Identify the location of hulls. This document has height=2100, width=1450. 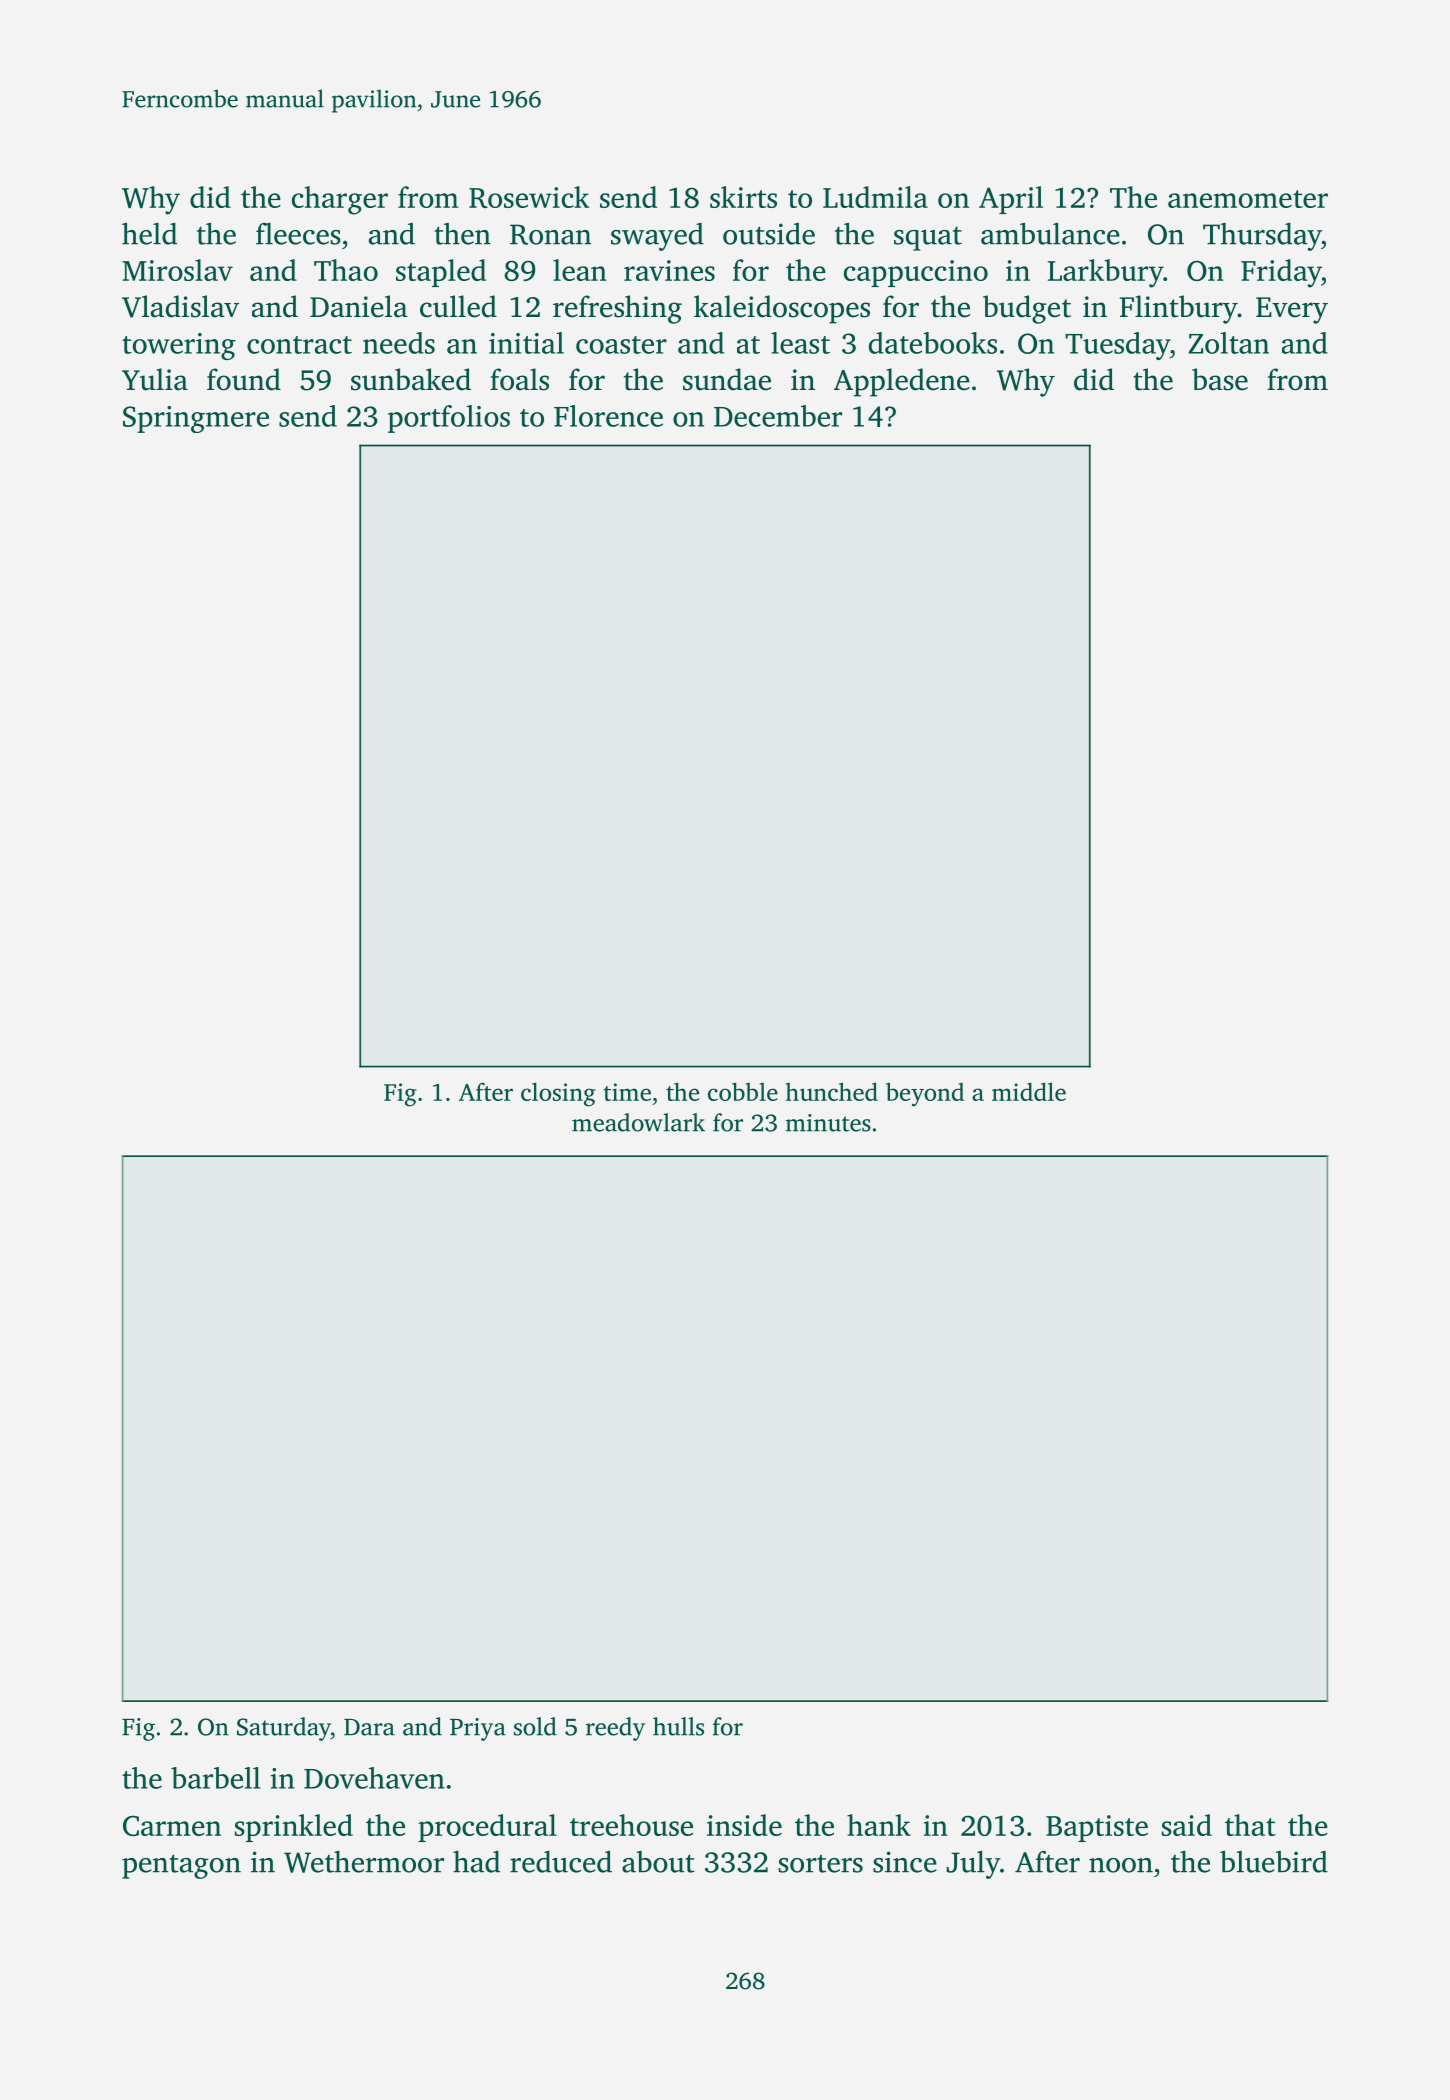
(678, 1726).
